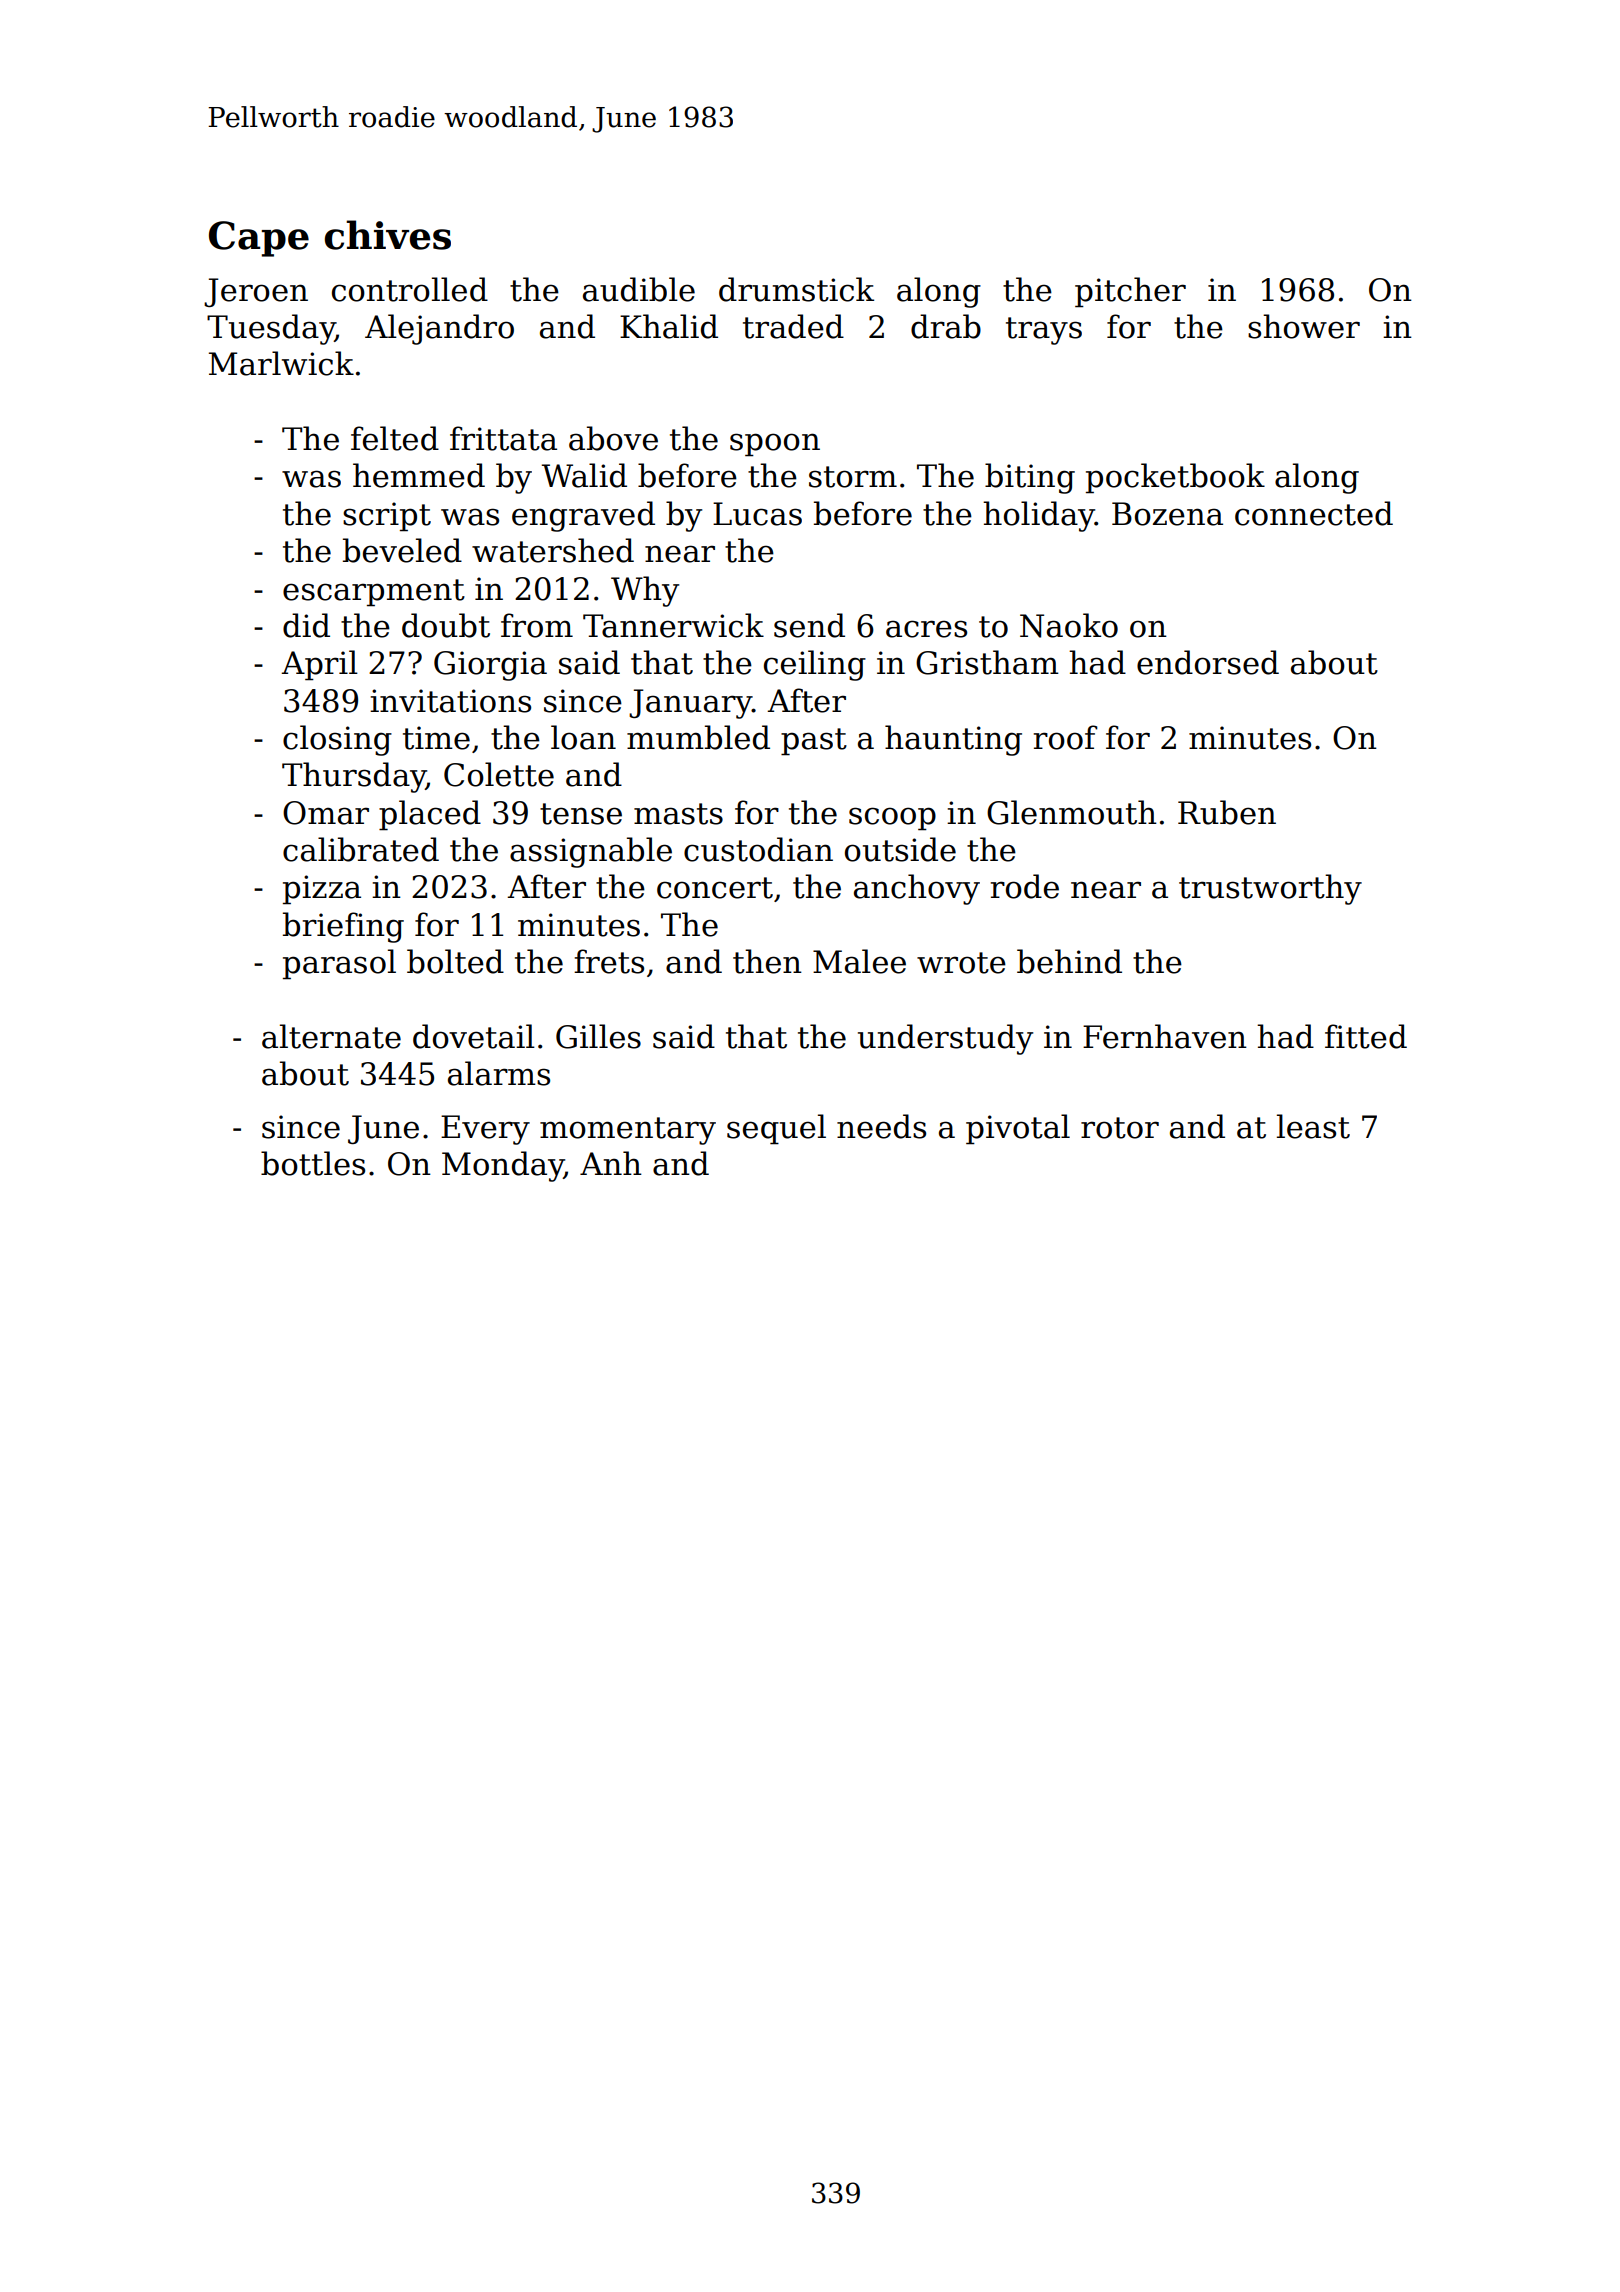 This screenshot has height=2292, width=1620. I want to click on Monday, so click(503, 1166).
